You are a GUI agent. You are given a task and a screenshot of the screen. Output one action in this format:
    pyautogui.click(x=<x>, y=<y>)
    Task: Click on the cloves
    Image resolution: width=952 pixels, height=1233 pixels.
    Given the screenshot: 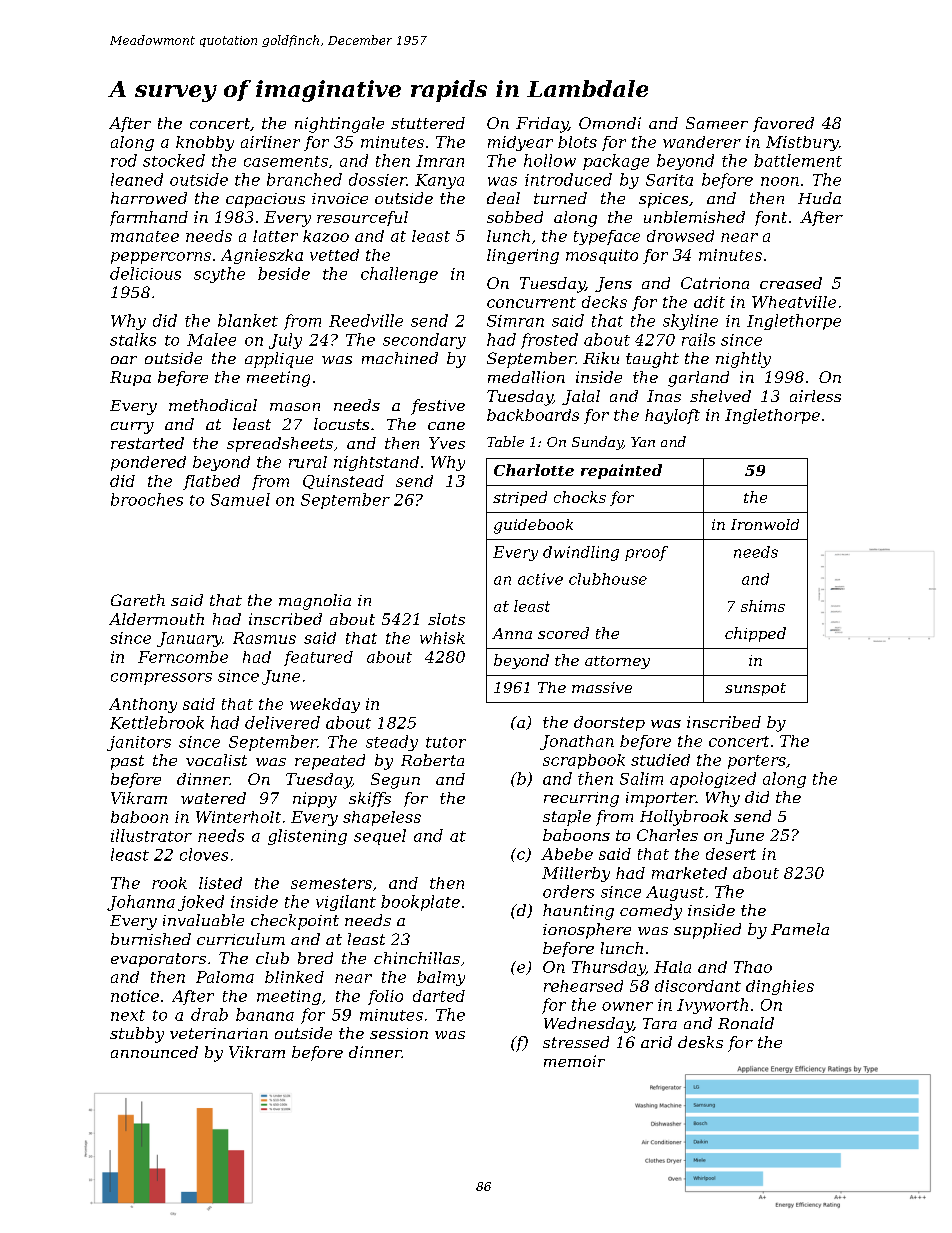 What is the action you would take?
    pyautogui.click(x=204, y=854)
